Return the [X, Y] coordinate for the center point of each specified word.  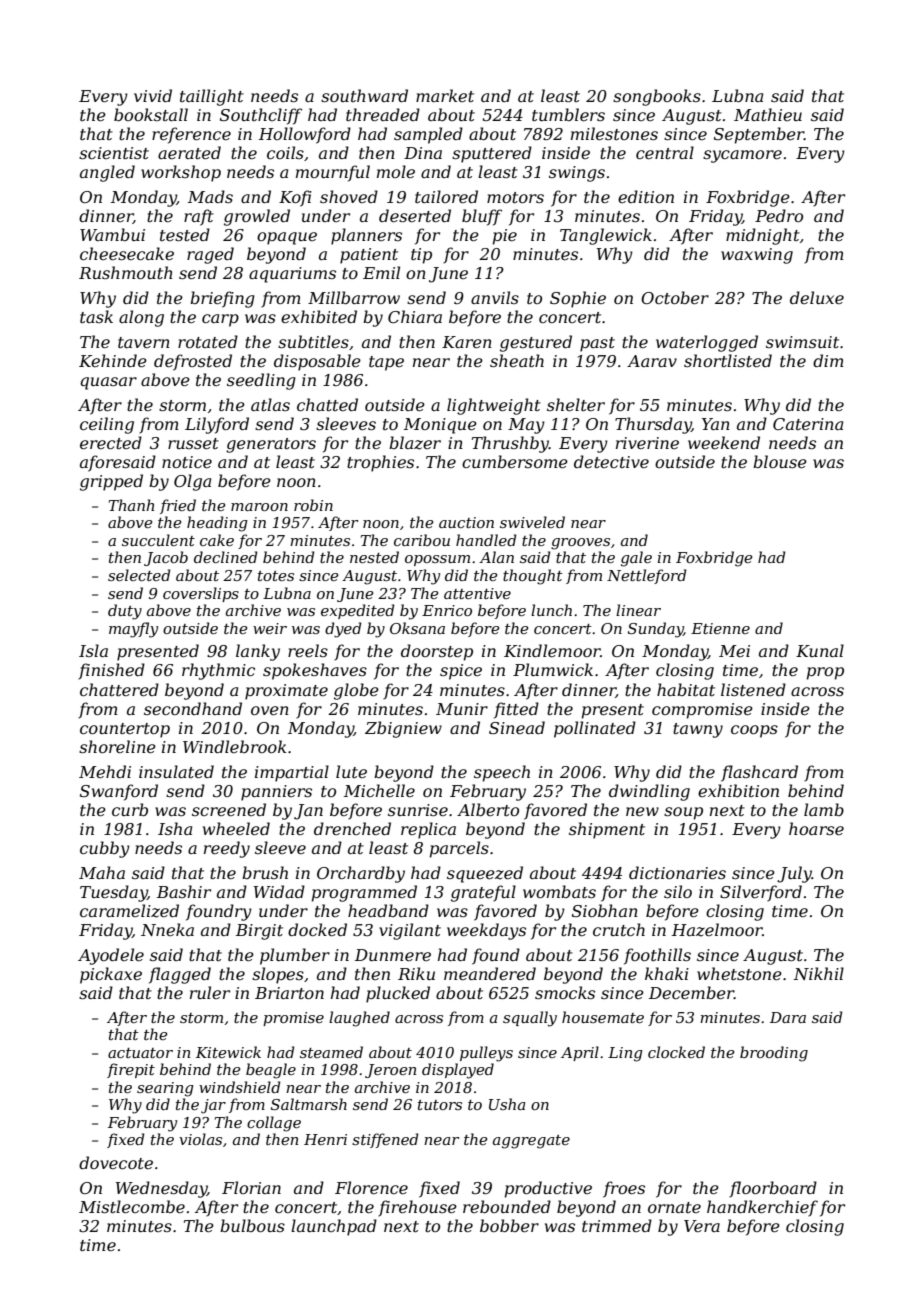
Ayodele [111, 956]
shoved [349, 196]
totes [276, 576]
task [96, 316]
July [794, 874]
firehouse [417, 1208]
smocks [565, 992]
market [445, 95]
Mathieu [768, 114]
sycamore [742, 156]
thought [533, 577]
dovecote [116, 1162]
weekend [724, 442]
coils [285, 152]
